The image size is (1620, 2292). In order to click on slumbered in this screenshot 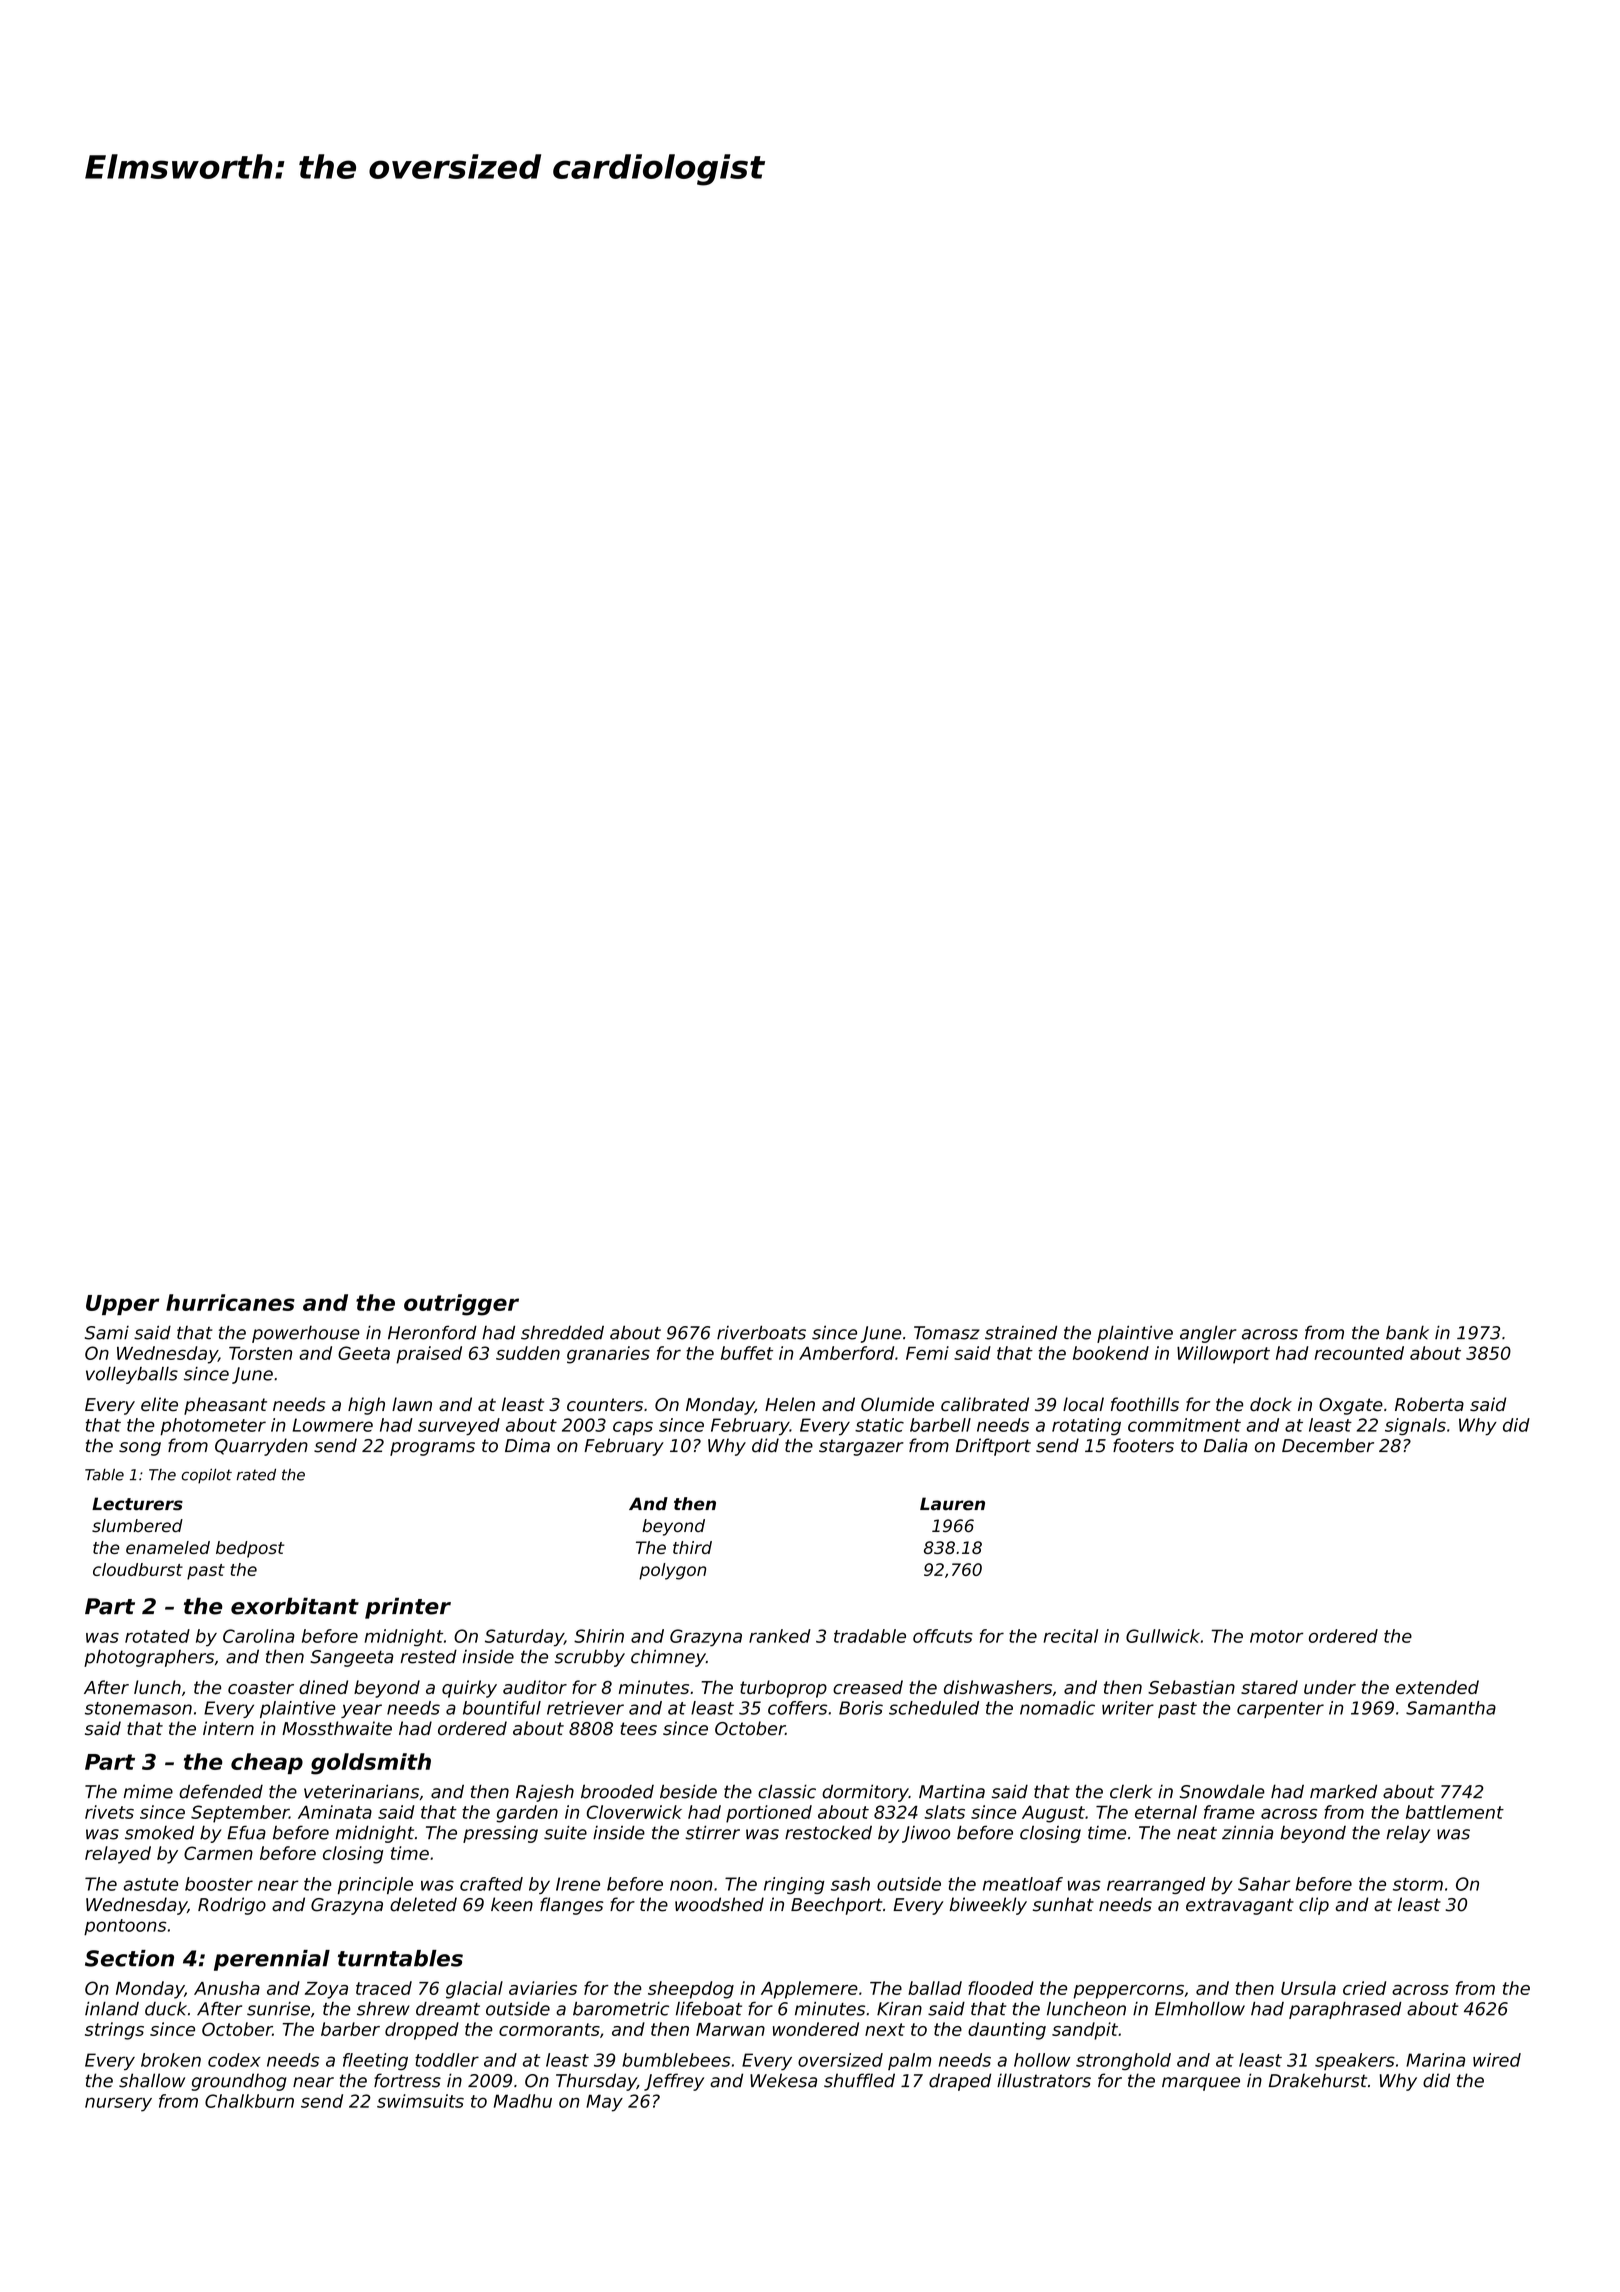, I will do `click(137, 1526)`.
